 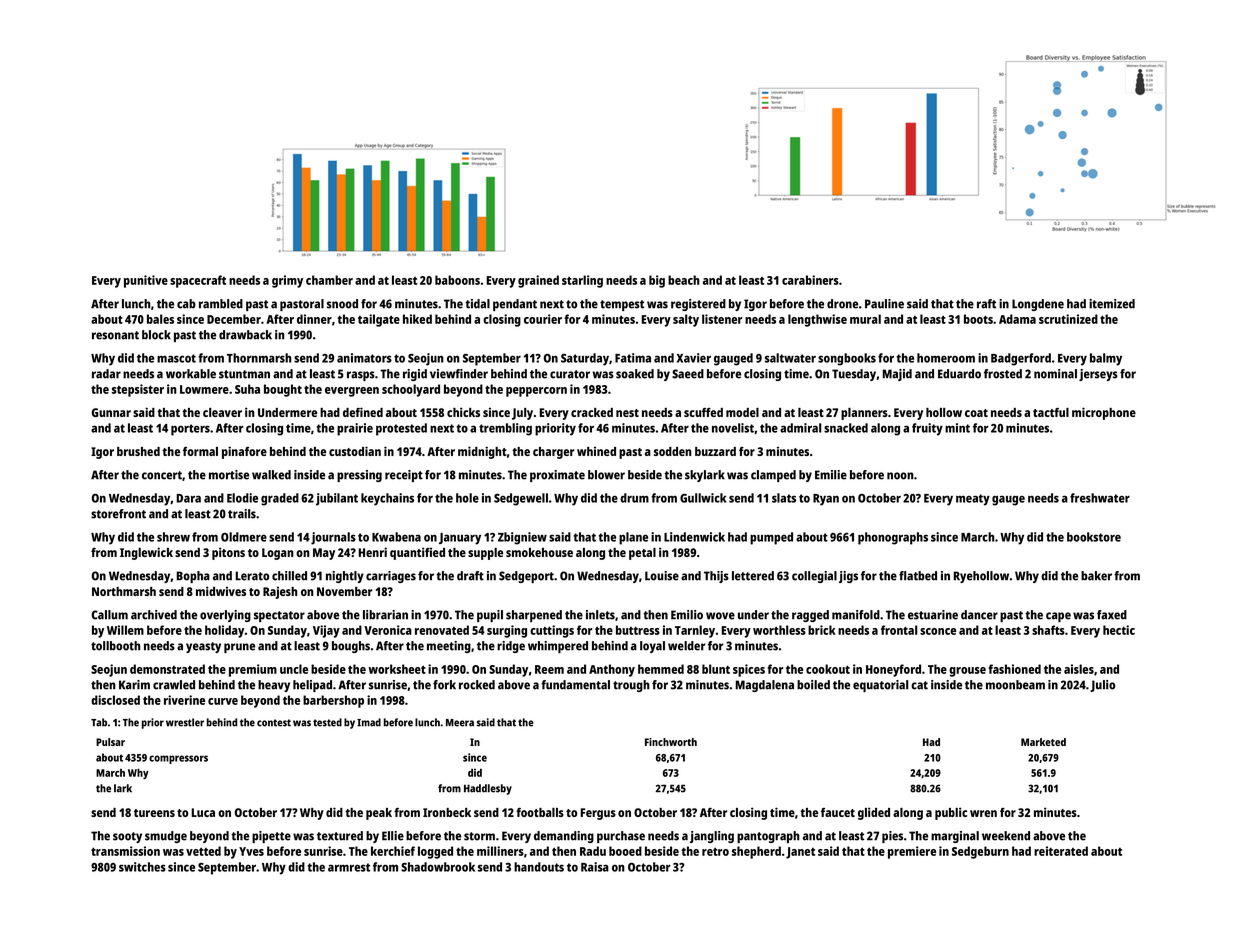 I want to click on charger, so click(x=553, y=453).
